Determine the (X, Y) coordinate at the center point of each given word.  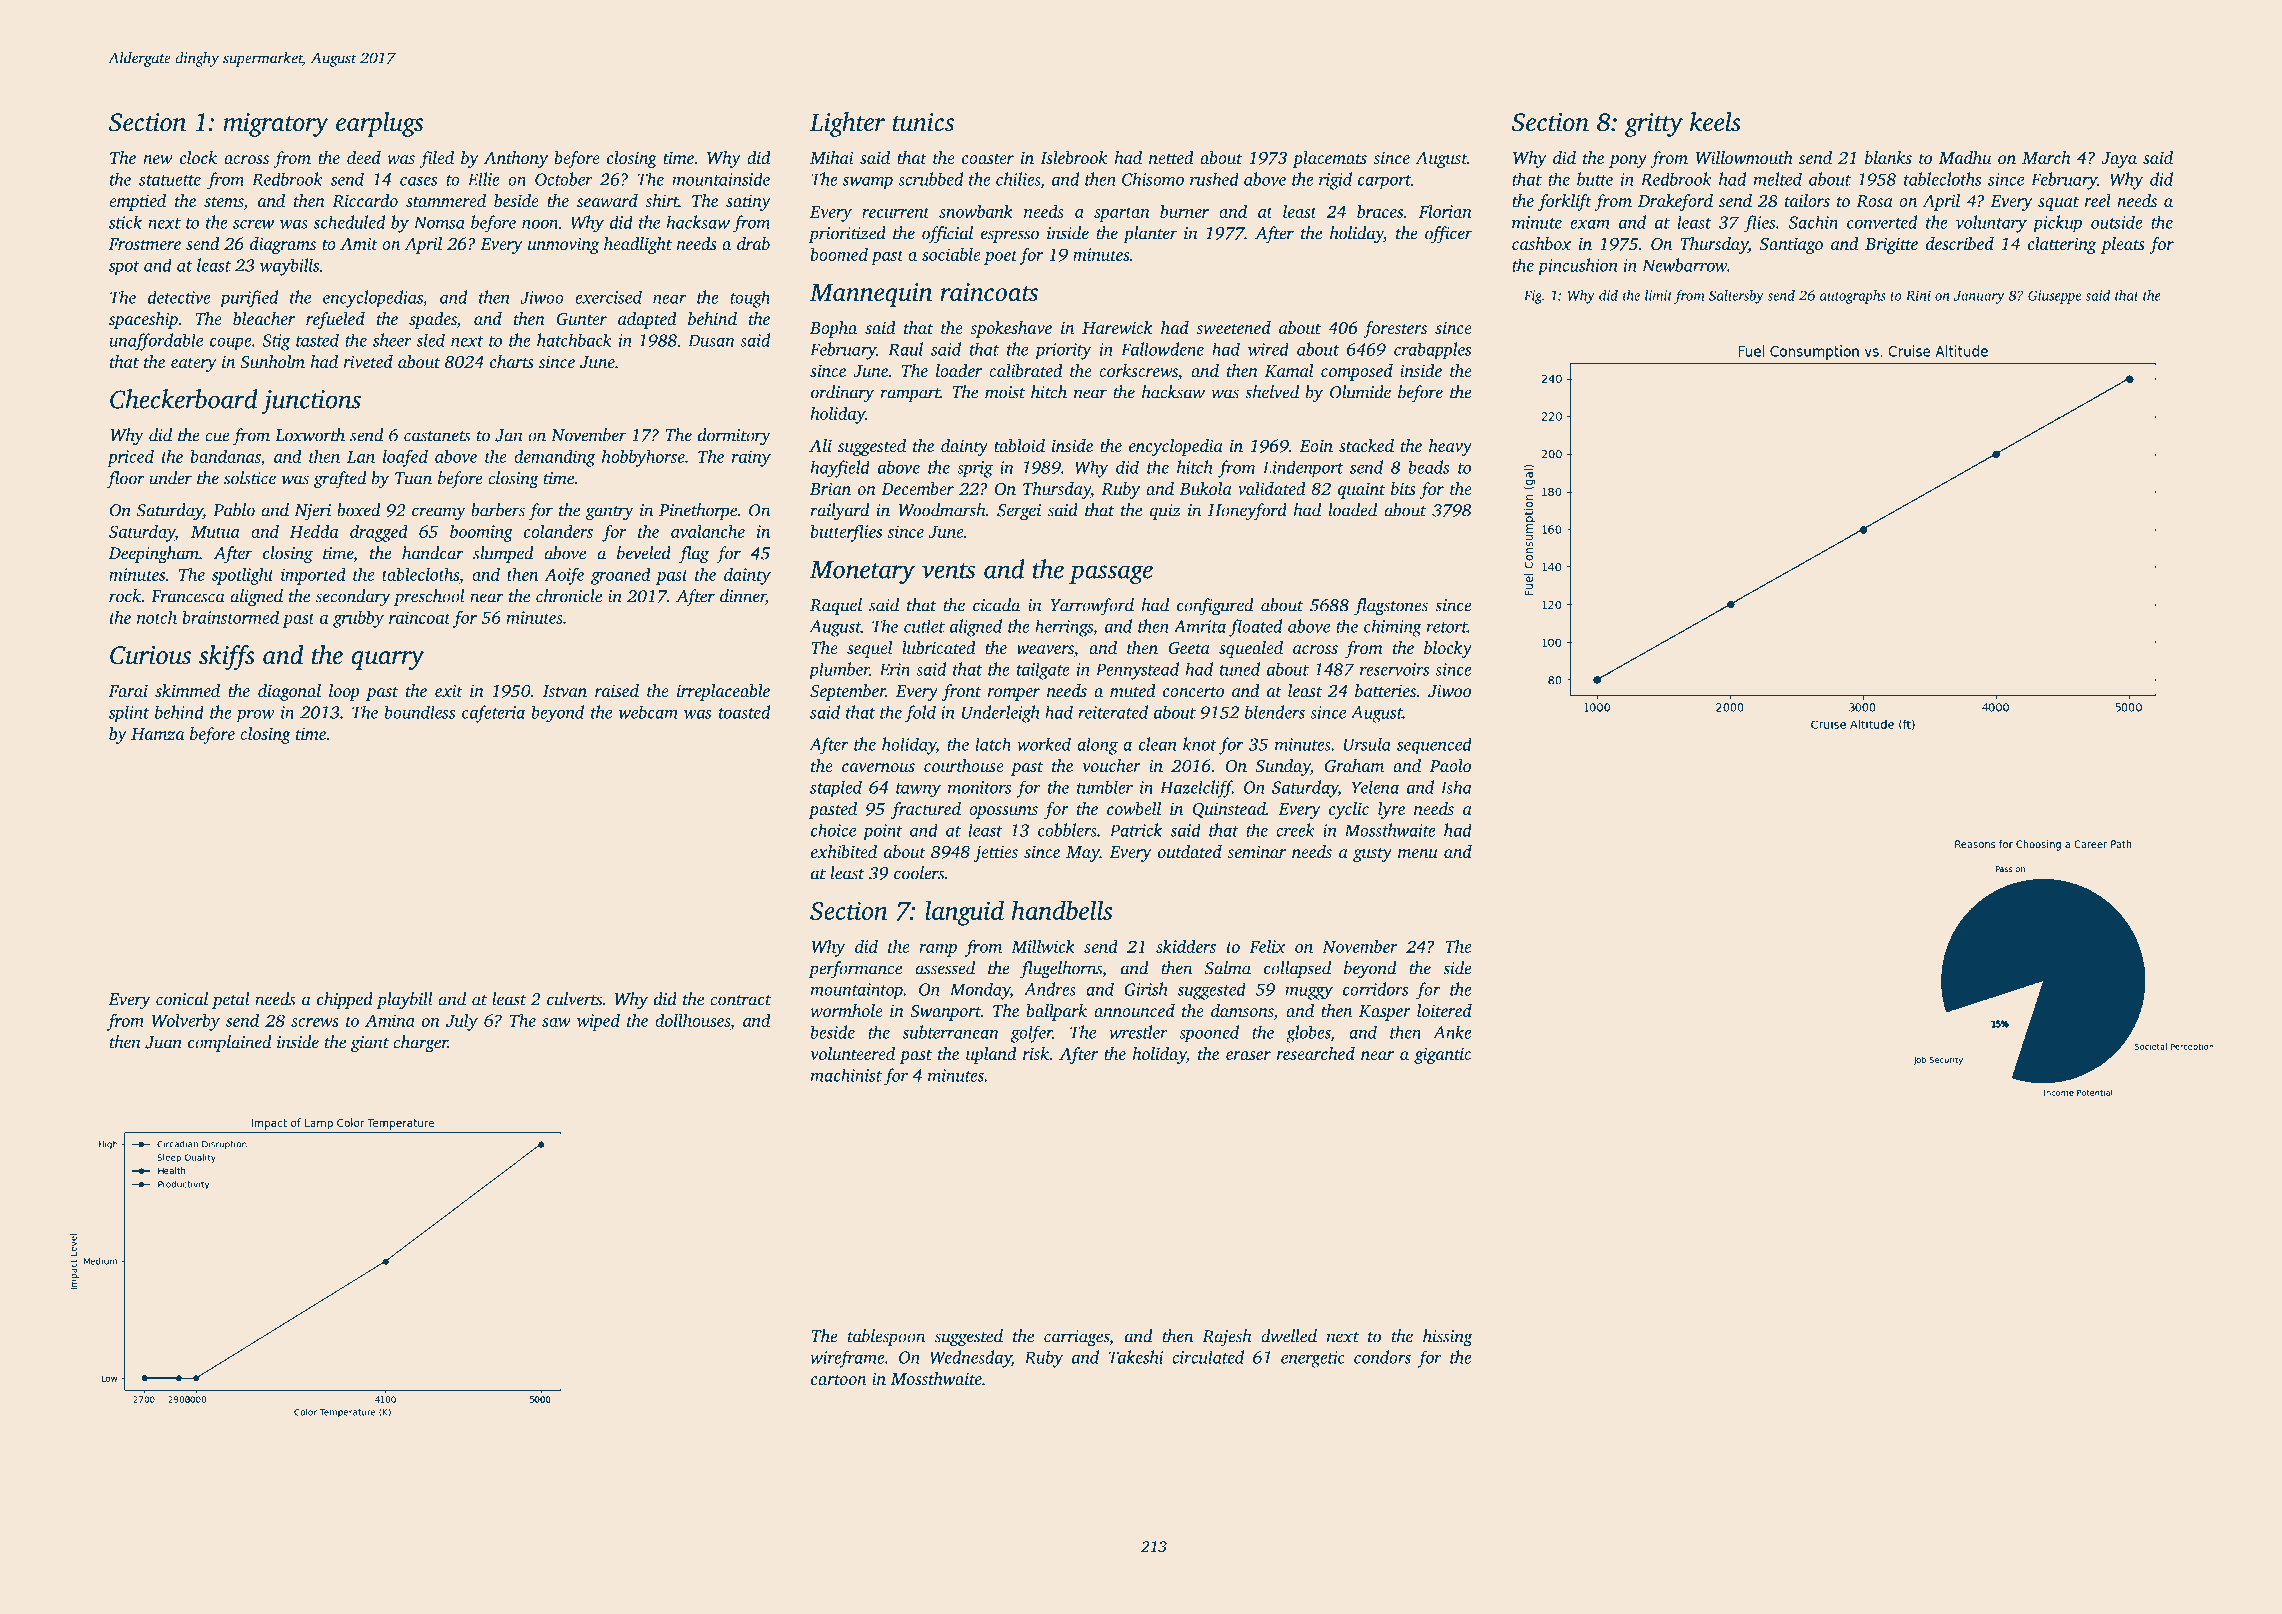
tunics (923, 122)
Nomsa (439, 222)
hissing (1448, 1338)
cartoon (838, 1379)
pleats (2123, 245)
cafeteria (493, 714)
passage (1111, 574)
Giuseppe (2054, 297)
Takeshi (1136, 1357)
